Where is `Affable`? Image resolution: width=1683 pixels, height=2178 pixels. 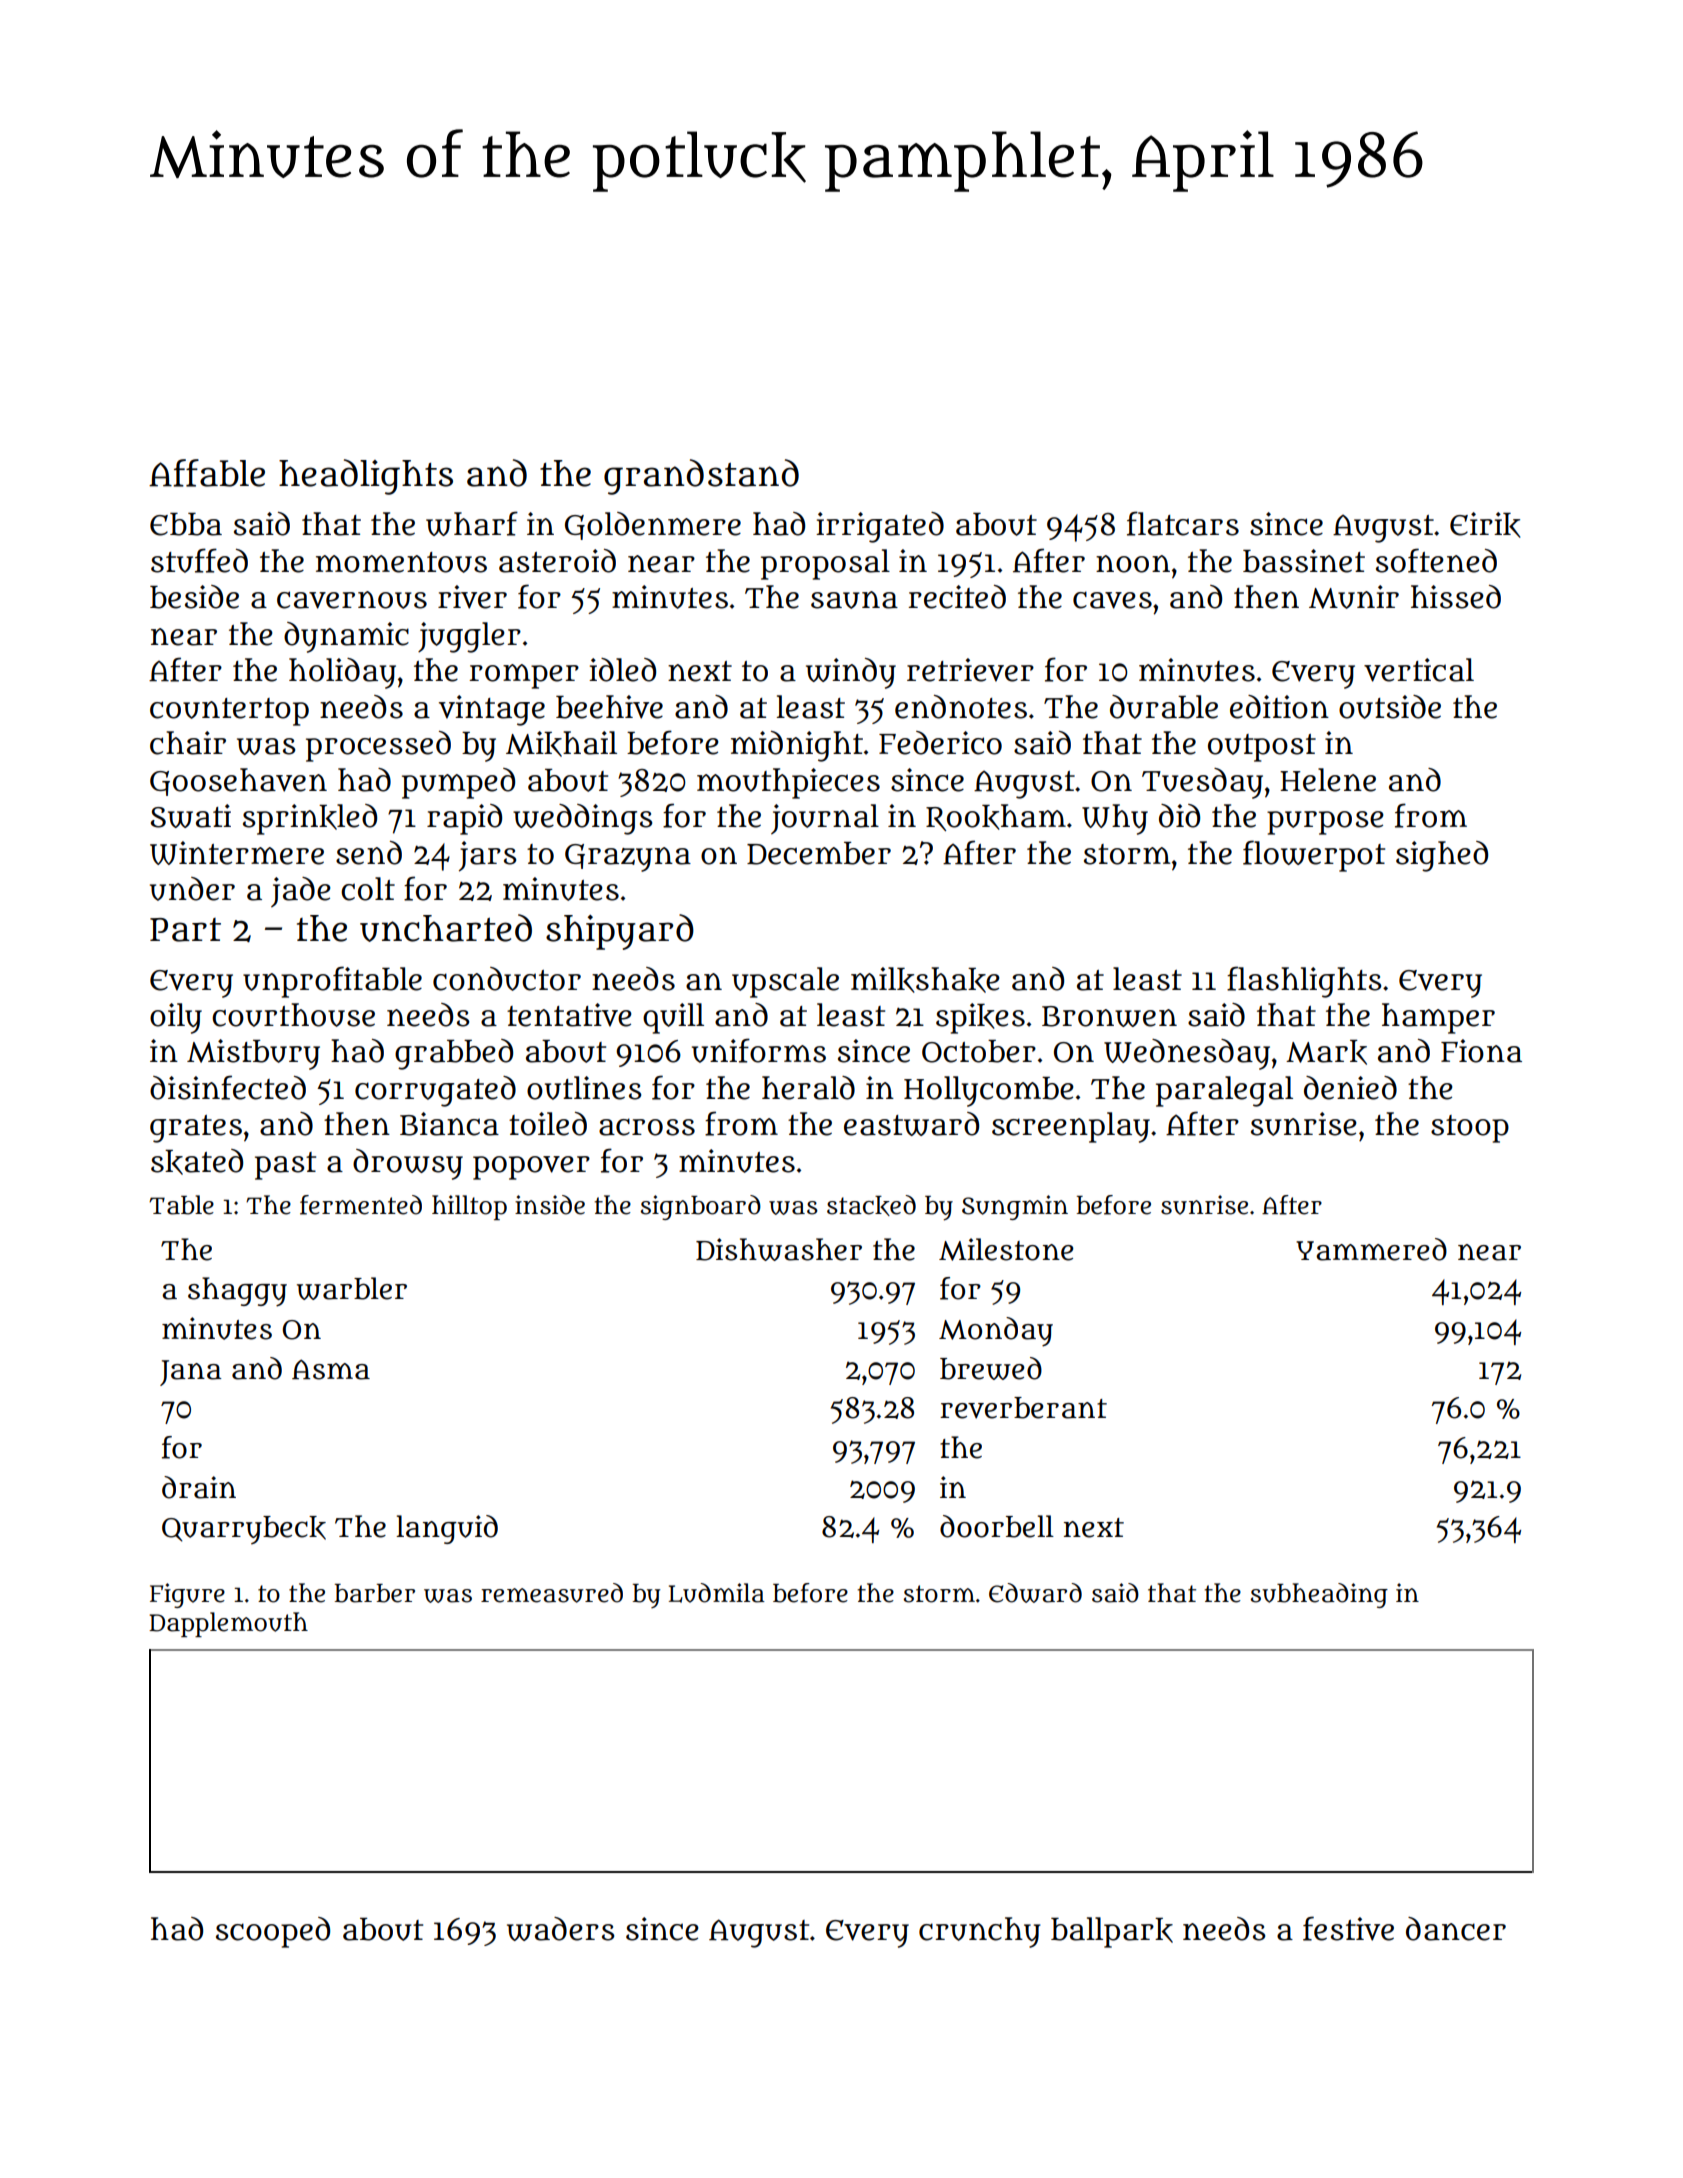
Affable is located at coordinates (207, 473).
